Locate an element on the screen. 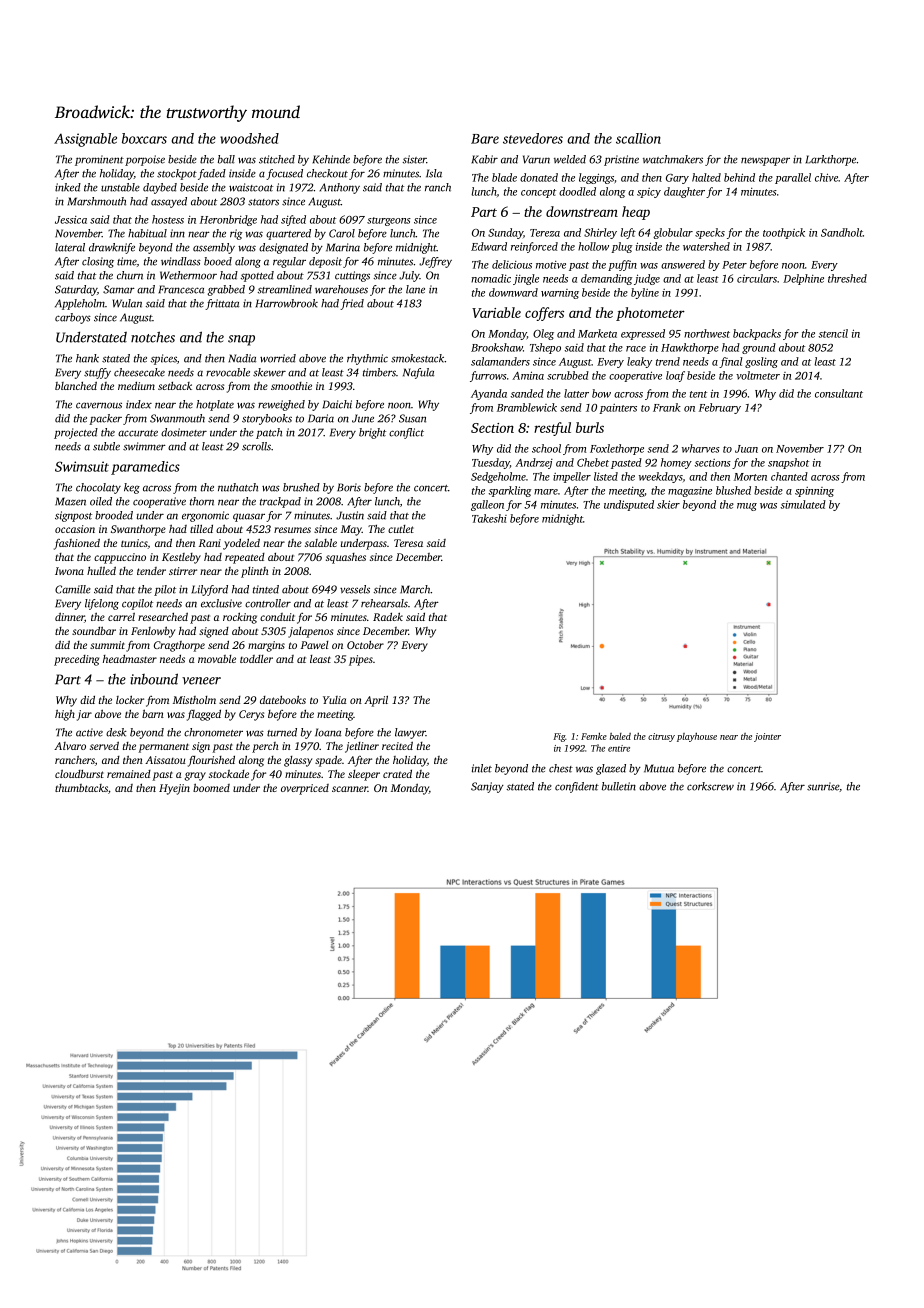  confident is located at coordinates (577, 787).
